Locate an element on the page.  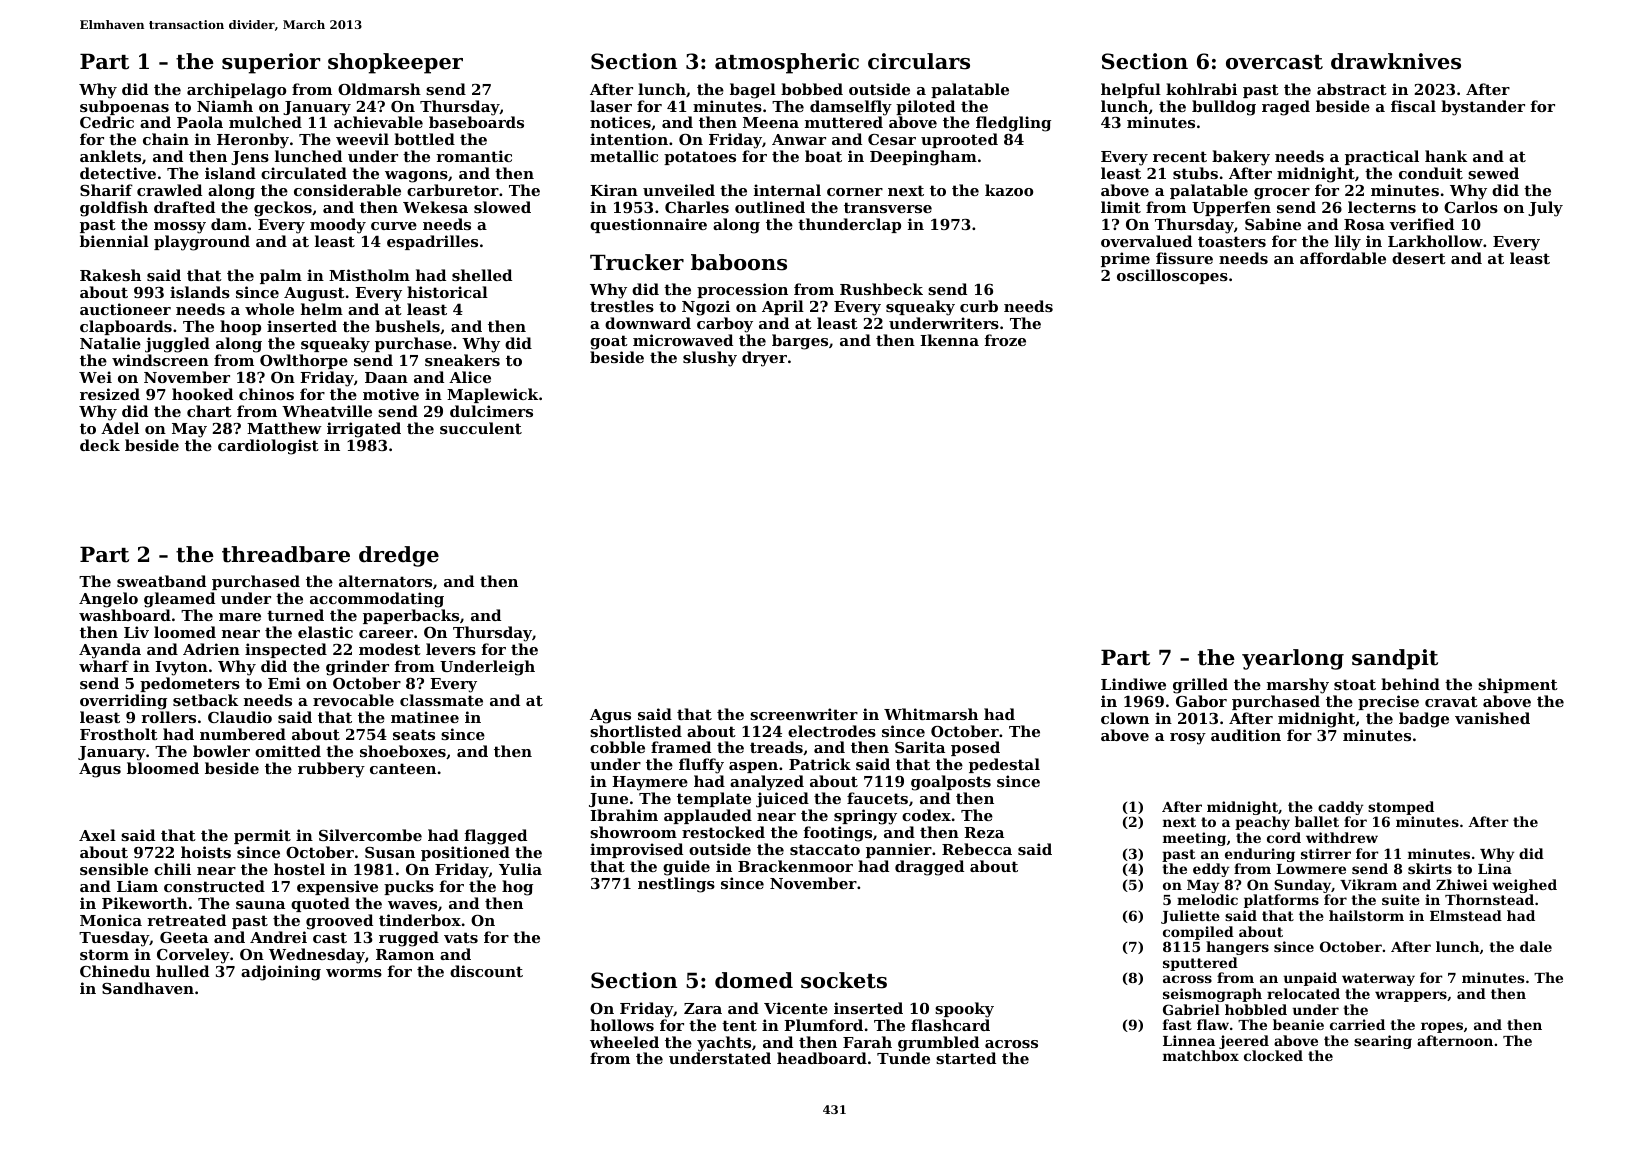
discount is located at coordinates (486, 971).
